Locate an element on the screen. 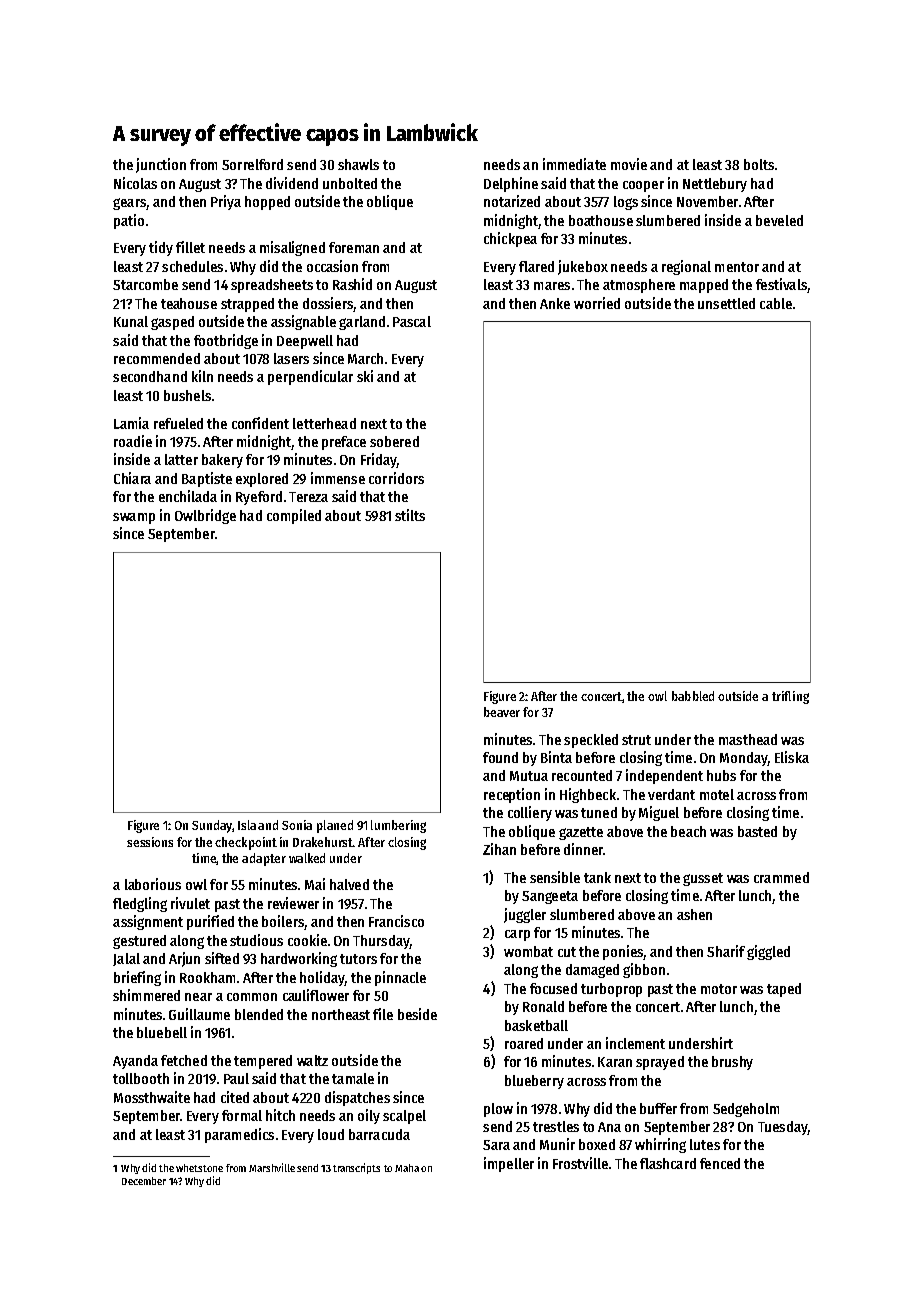 The image size is (924, 1308). bolts is located at coordinates (759, 164).
